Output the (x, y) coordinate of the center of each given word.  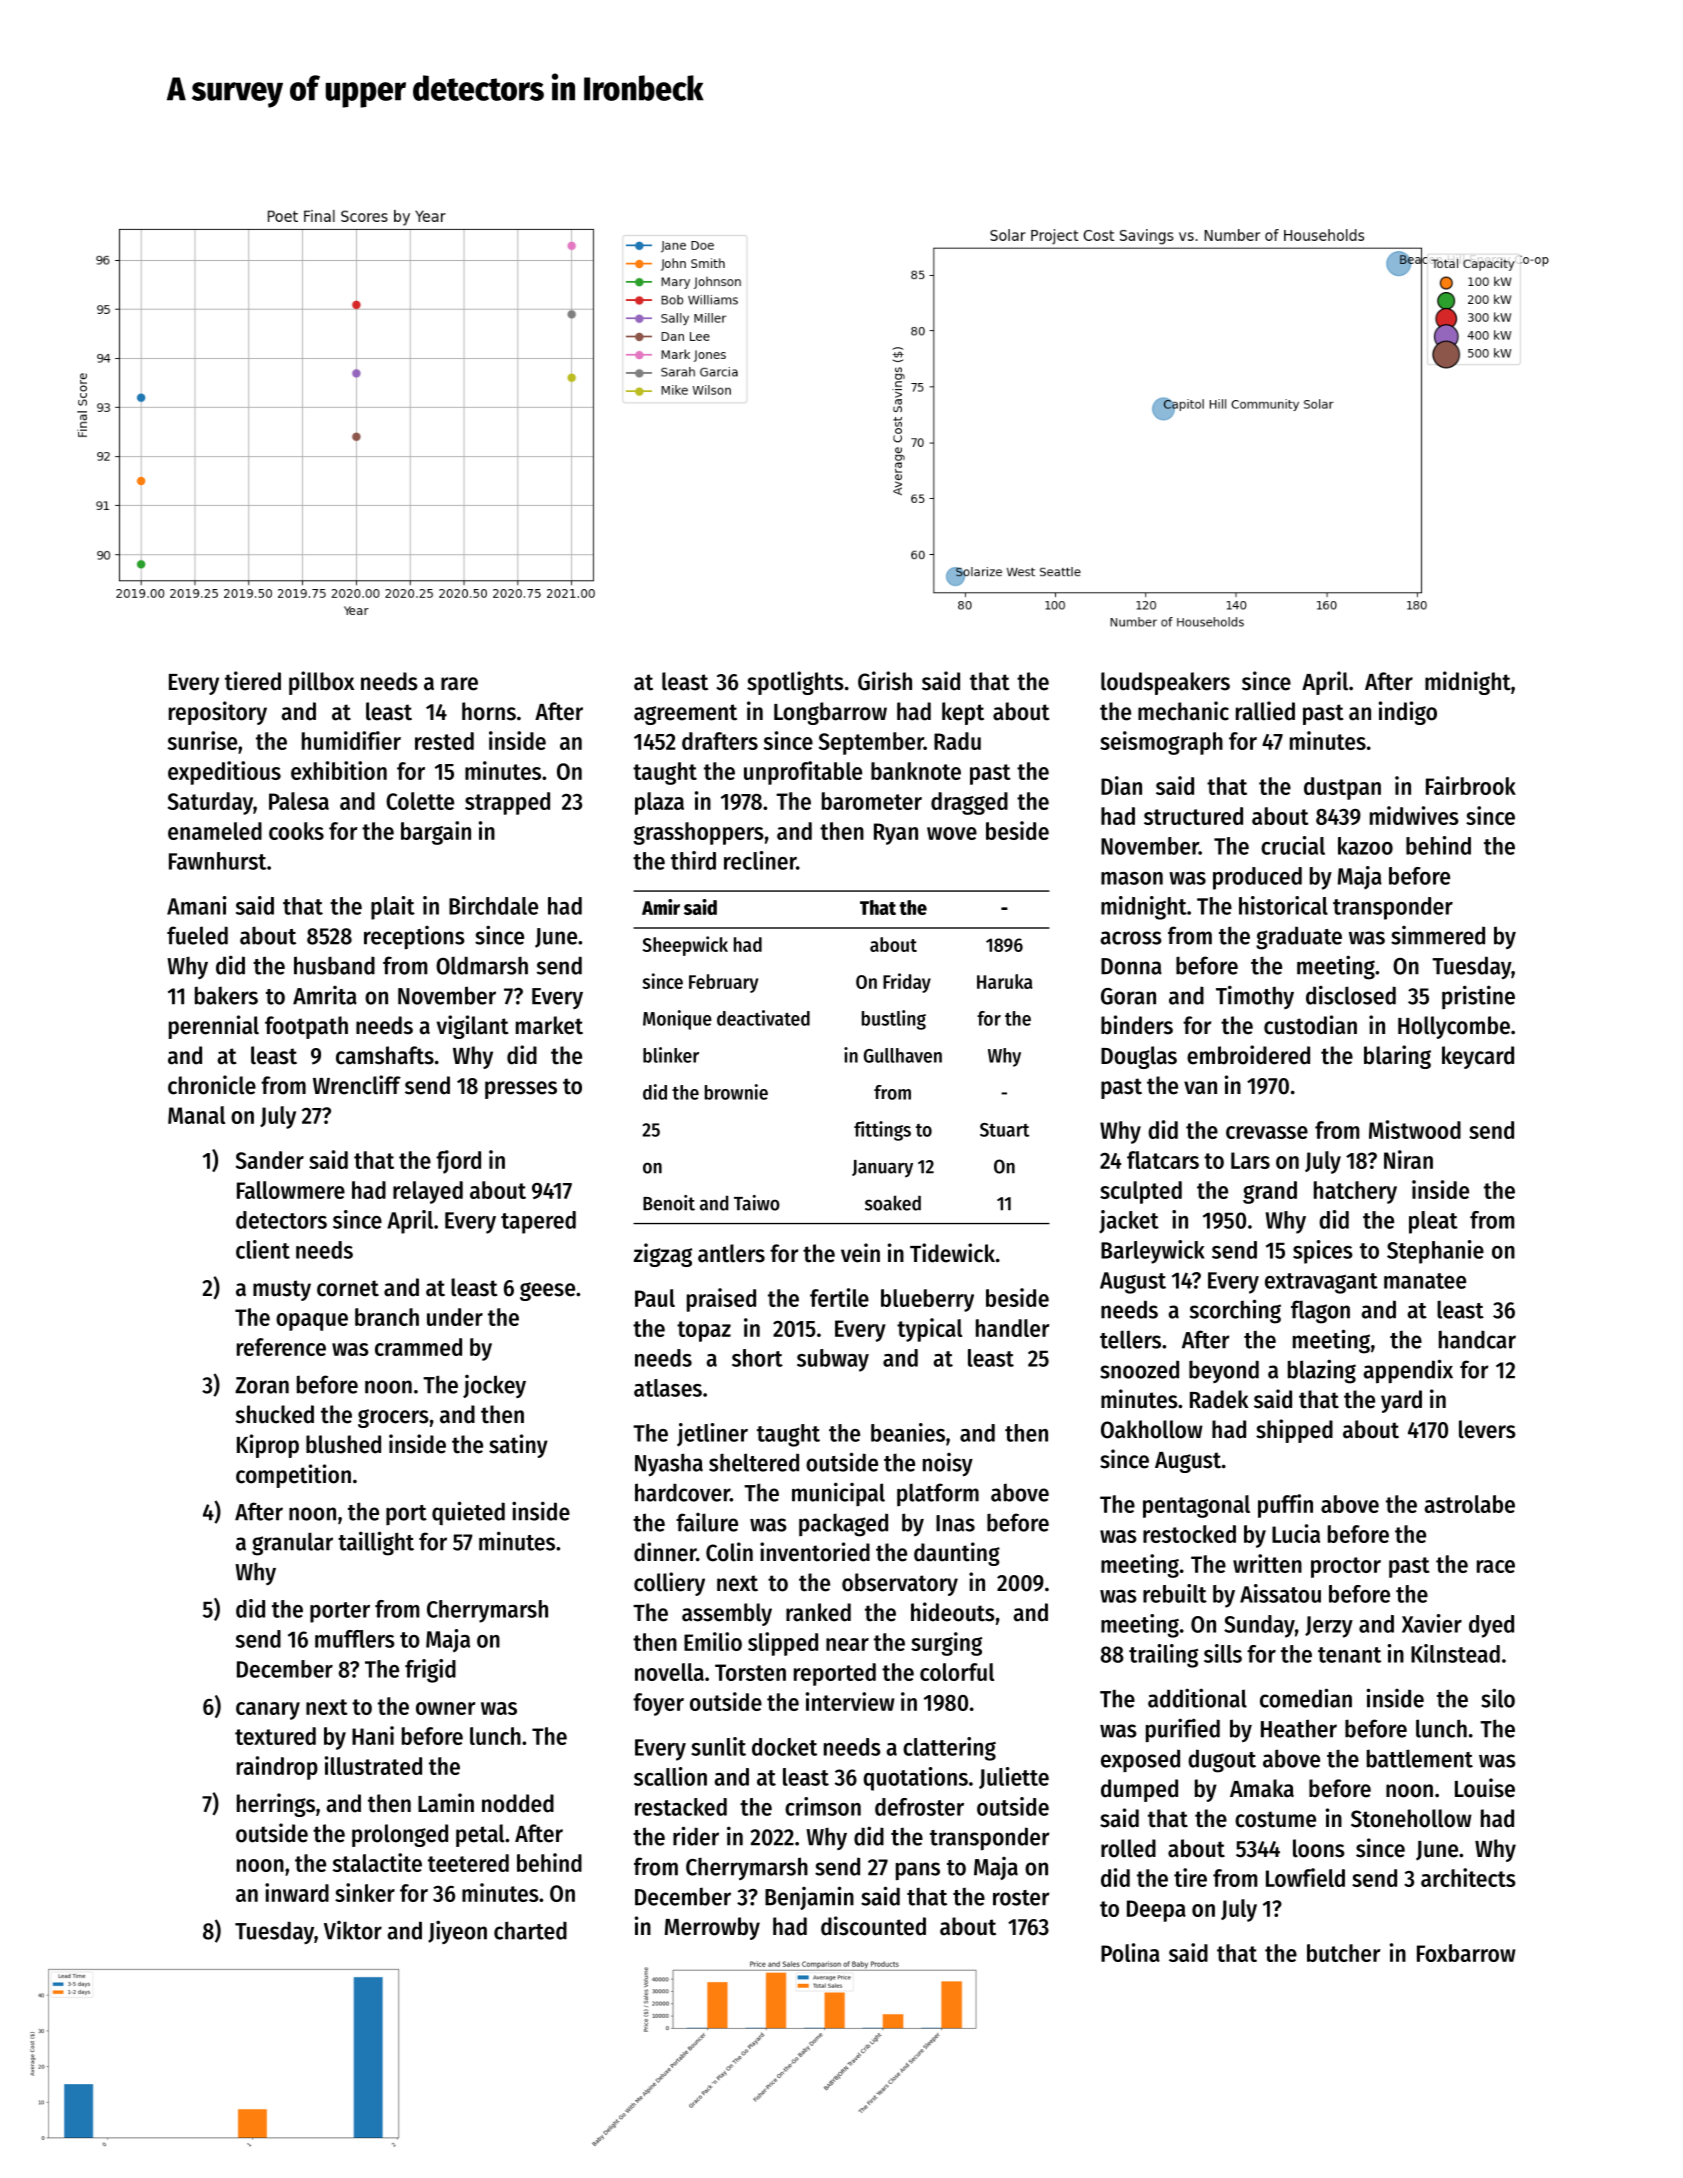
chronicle (212, 1085)
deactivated (763, 1018)
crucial (1293, 845)
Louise (1485, 1788)
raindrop (277, 1768)
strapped (507, 803)
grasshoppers (699, 833)
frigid (430, 1671)
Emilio (713, 1641)
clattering (949, 1749)
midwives (1414, 815)
